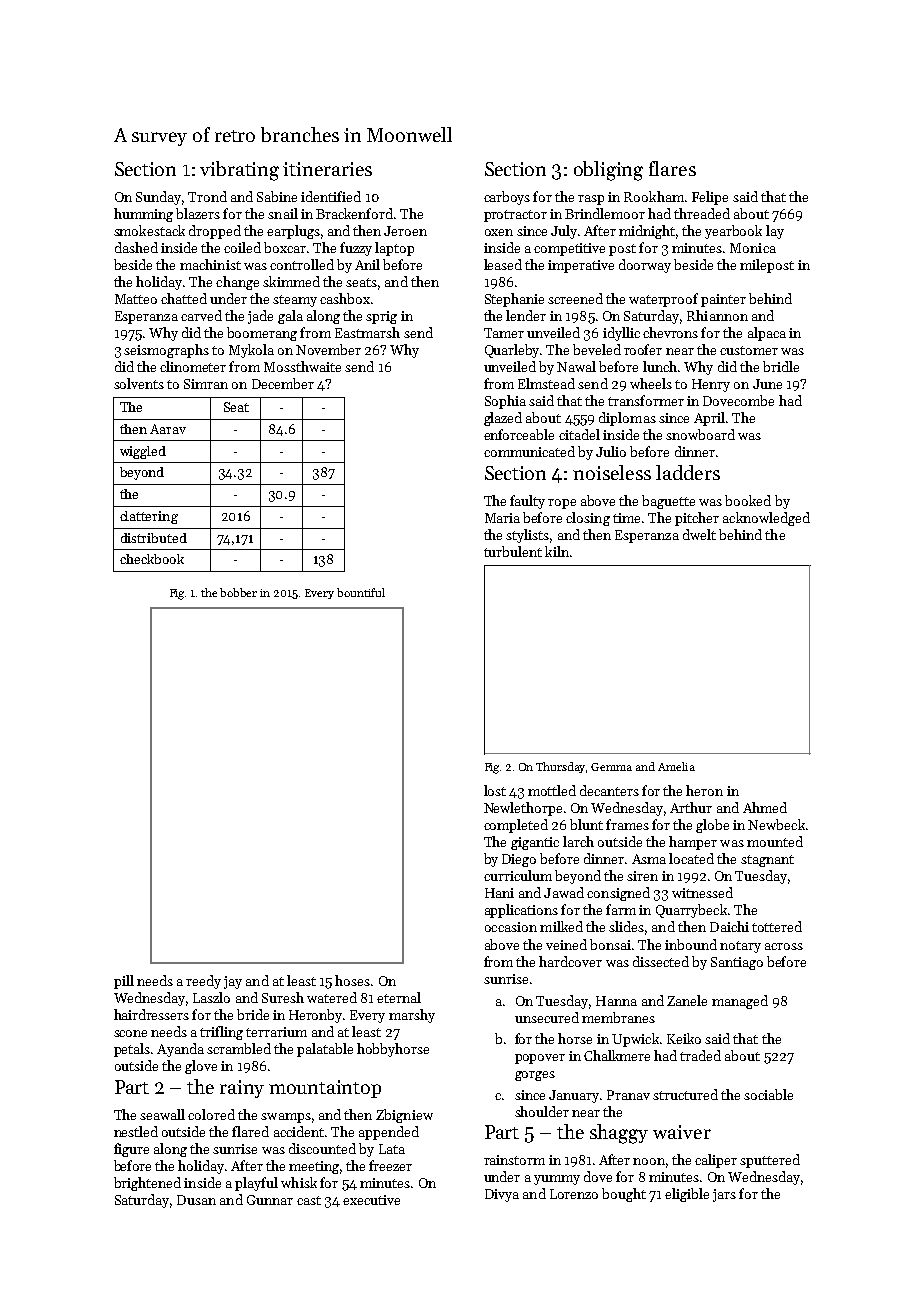  What do you see at coordinates (768, 1094) in the screenshot?
I see `sociable` at bounding box center [768, 1094].
